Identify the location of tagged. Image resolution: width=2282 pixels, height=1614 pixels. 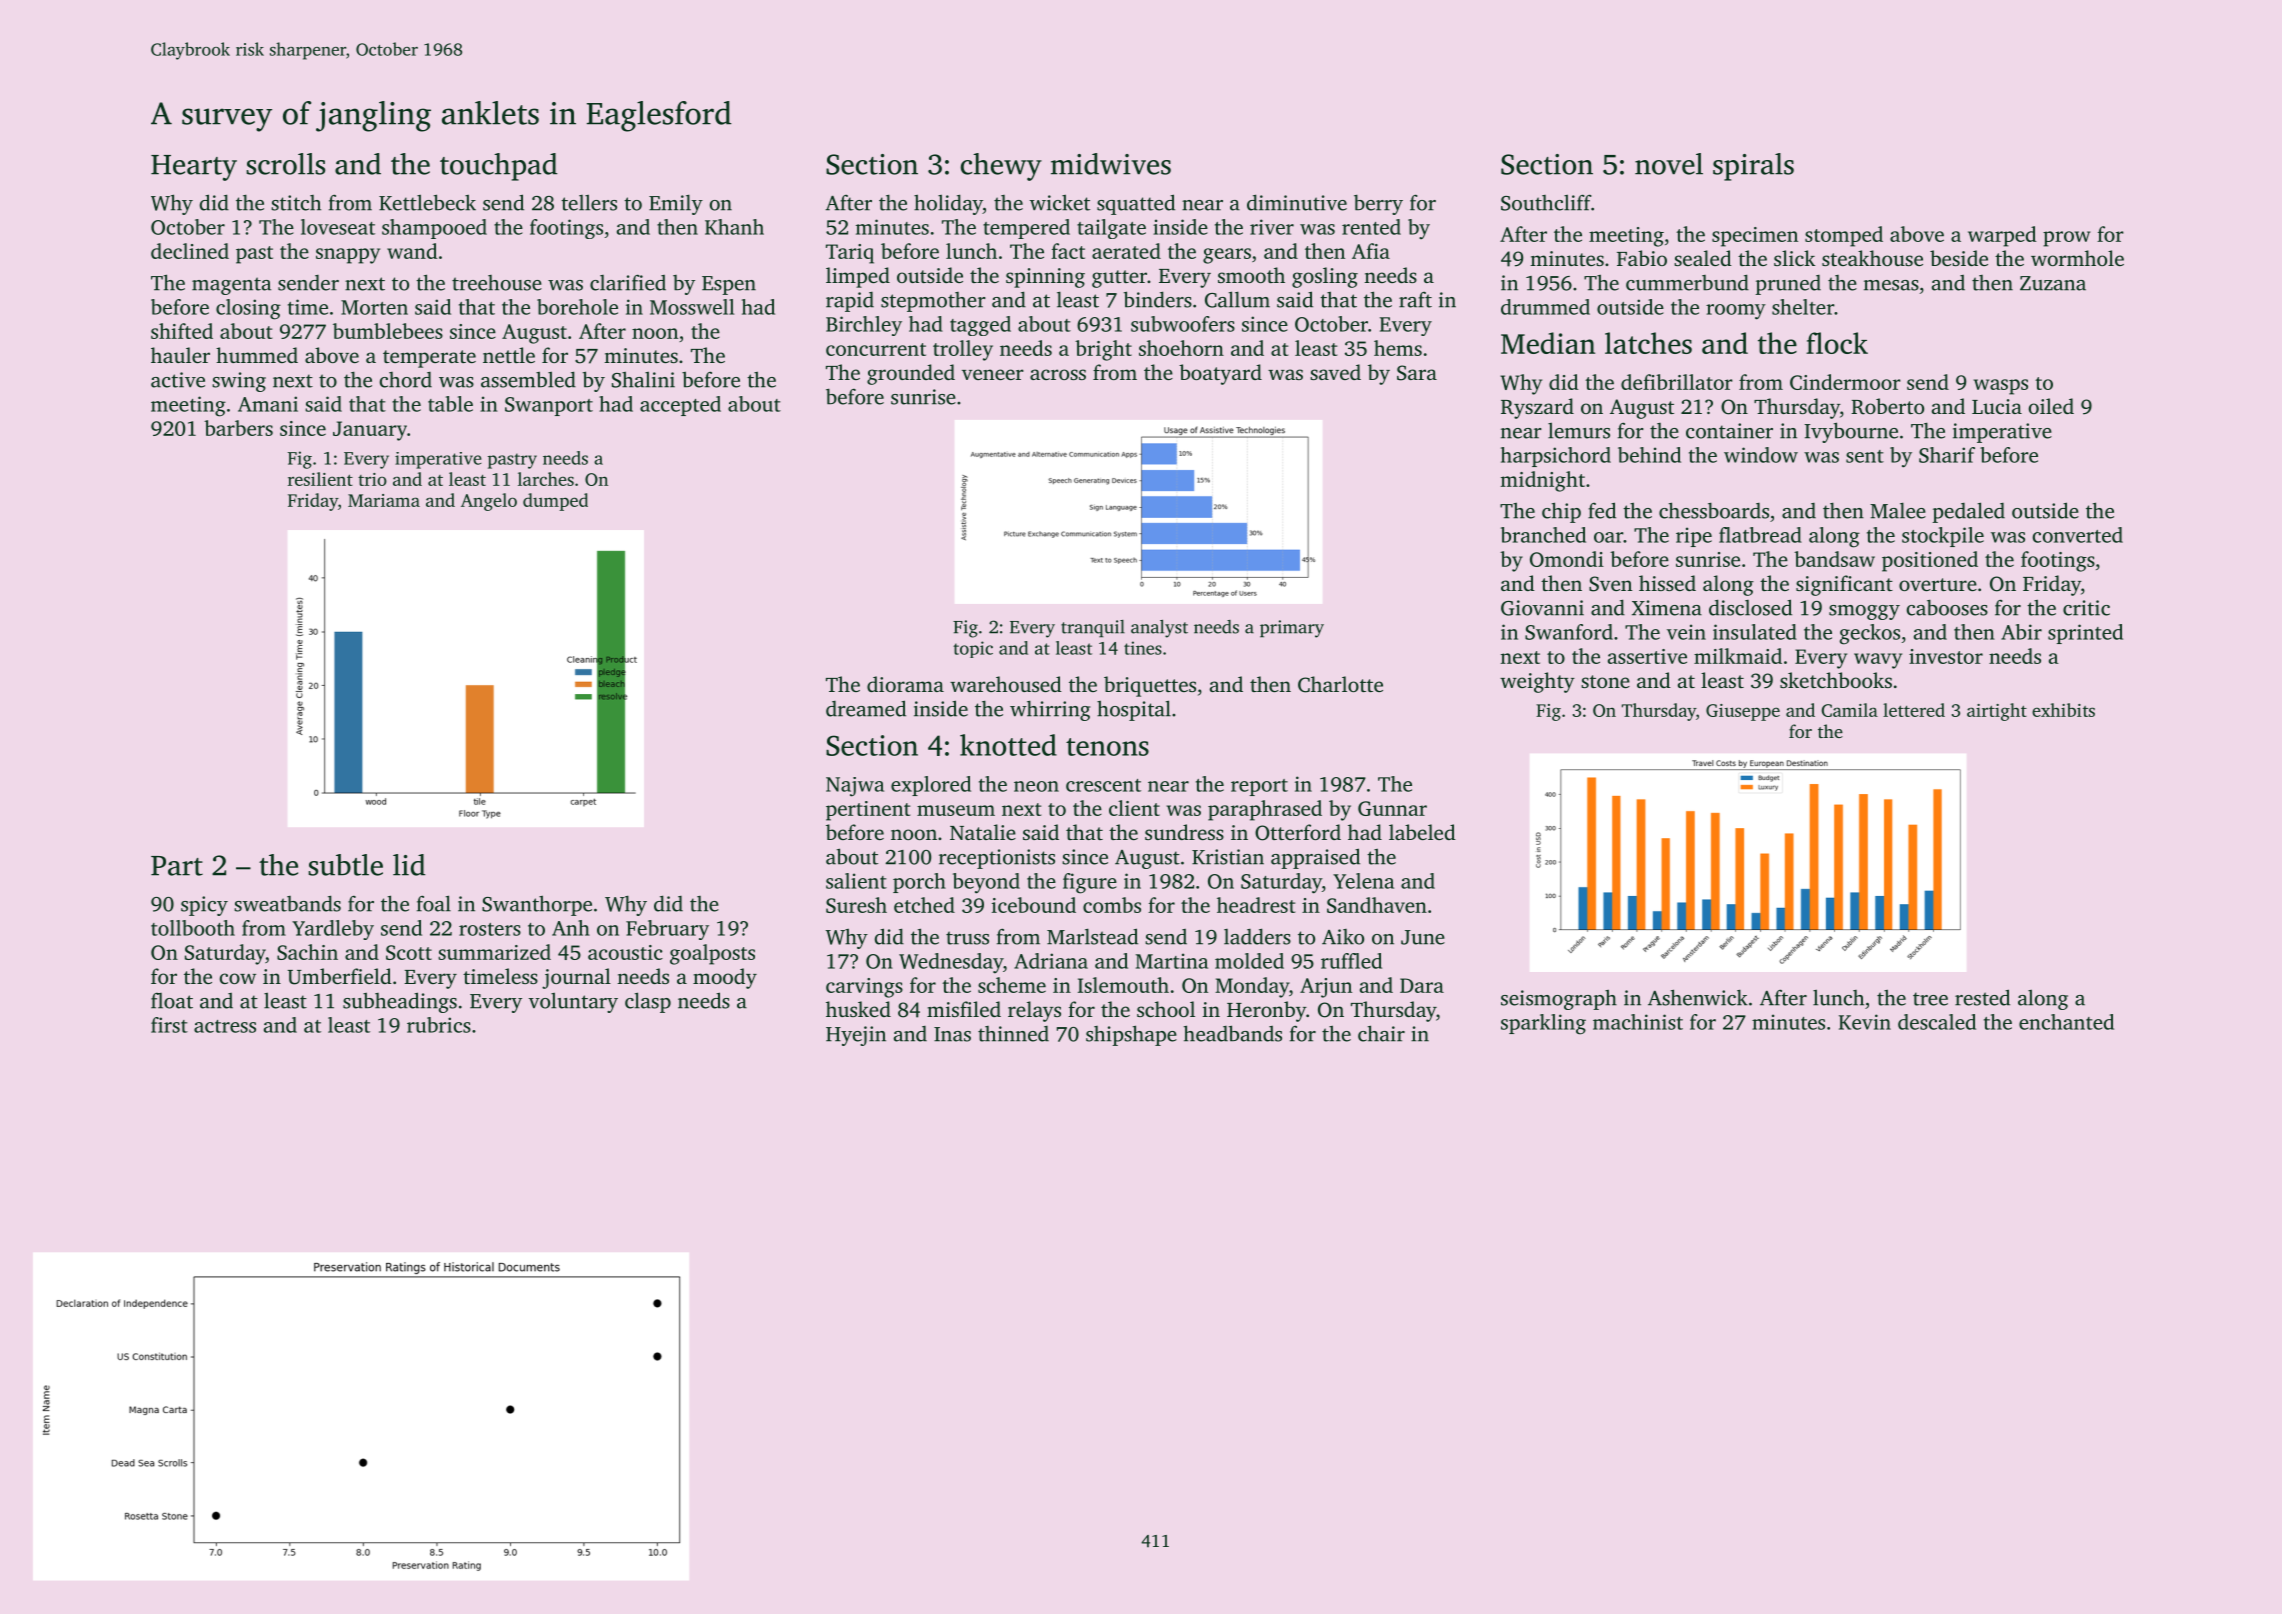
(980, 326).
